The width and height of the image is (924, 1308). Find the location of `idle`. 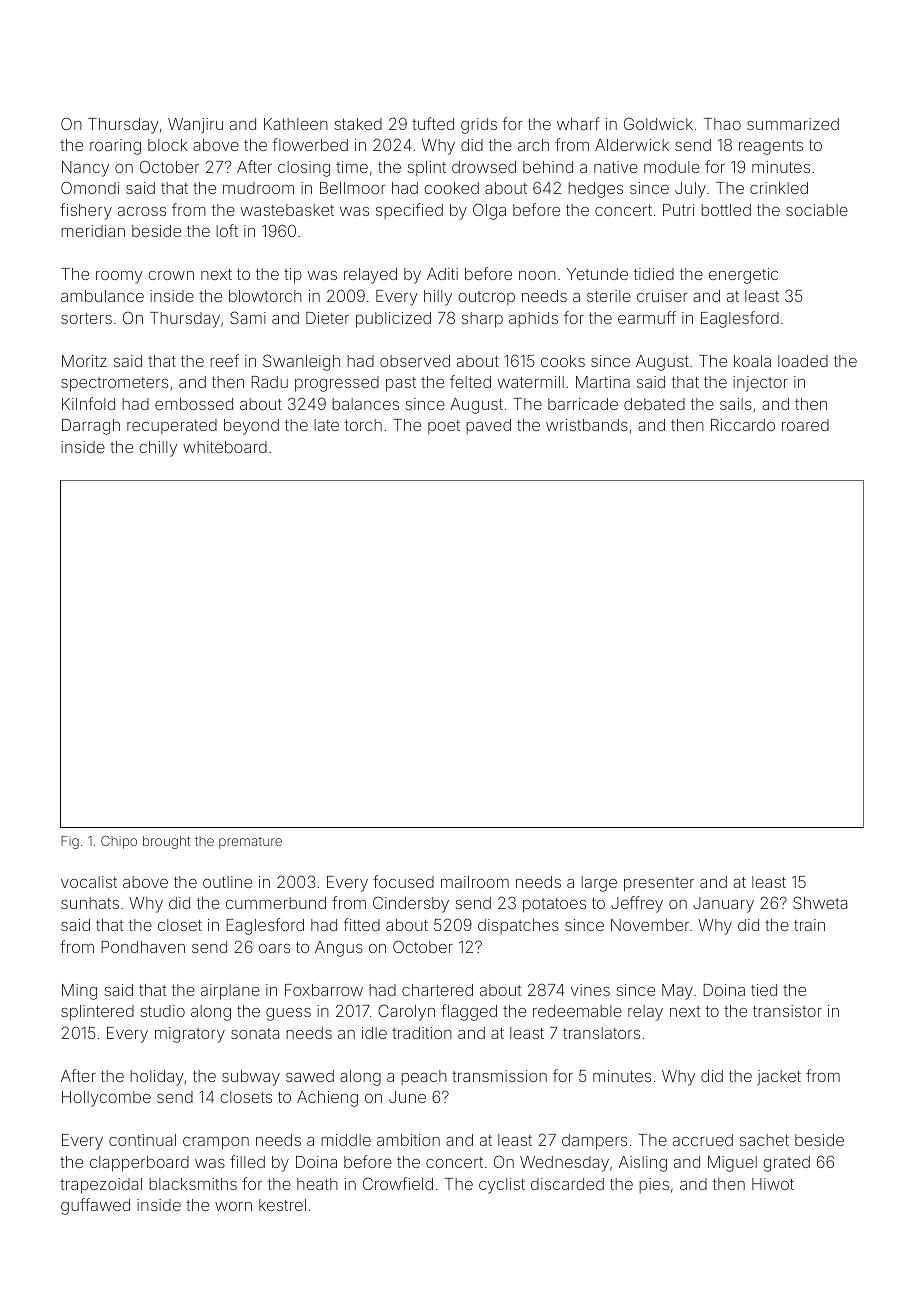

idle is located at coordinates (374, 1033).
